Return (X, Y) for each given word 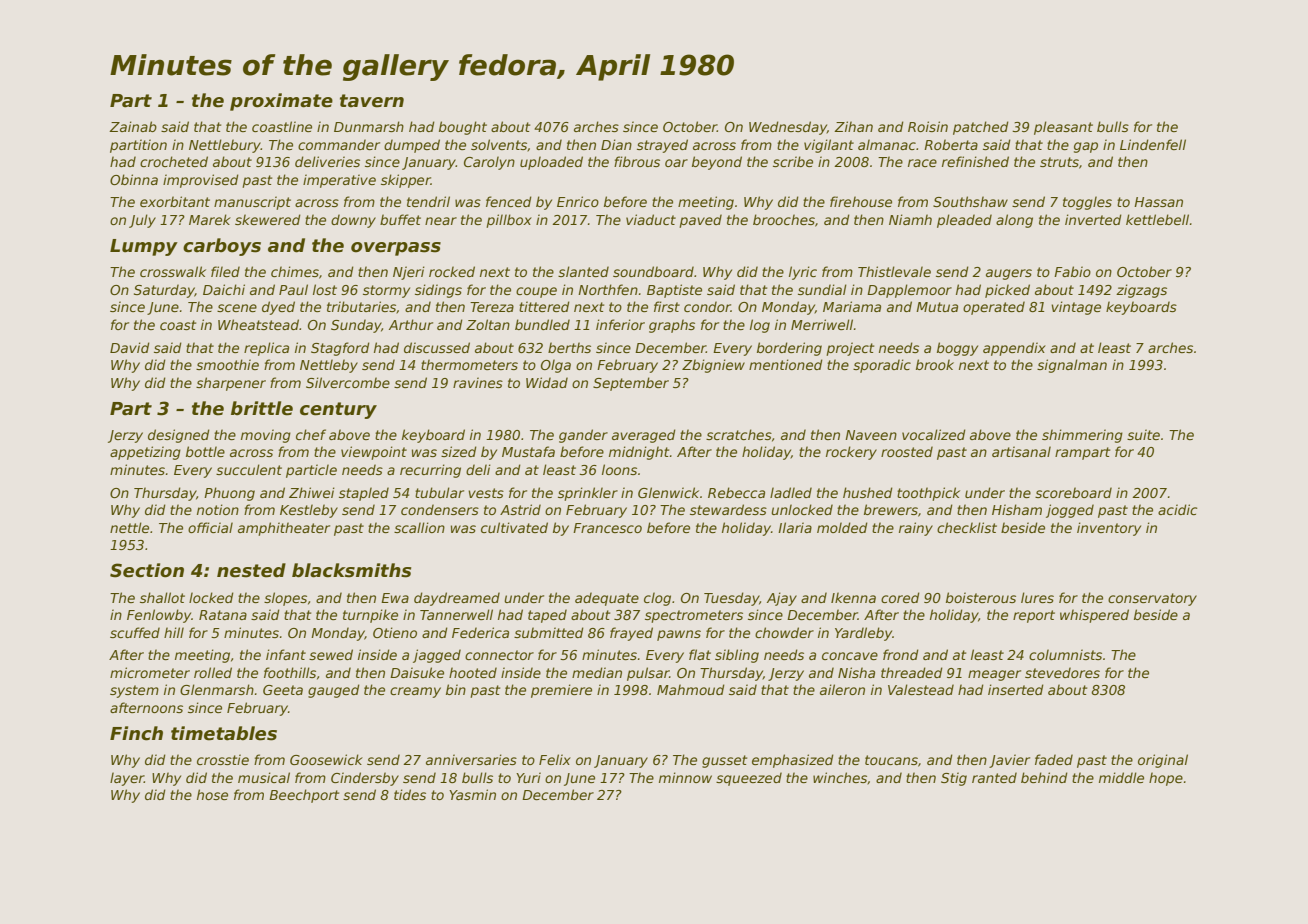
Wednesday (788, 128)
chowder (784, 632)
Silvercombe (348, 382)
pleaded (964, 221)
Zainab (133, 126)
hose (212, 794)
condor (707, 306)
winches (840, 777)
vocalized (934, 434)
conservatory (1152, 599)
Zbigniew (713, 366)
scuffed (135, 632)
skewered (268, 219)
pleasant (1063, 128)
